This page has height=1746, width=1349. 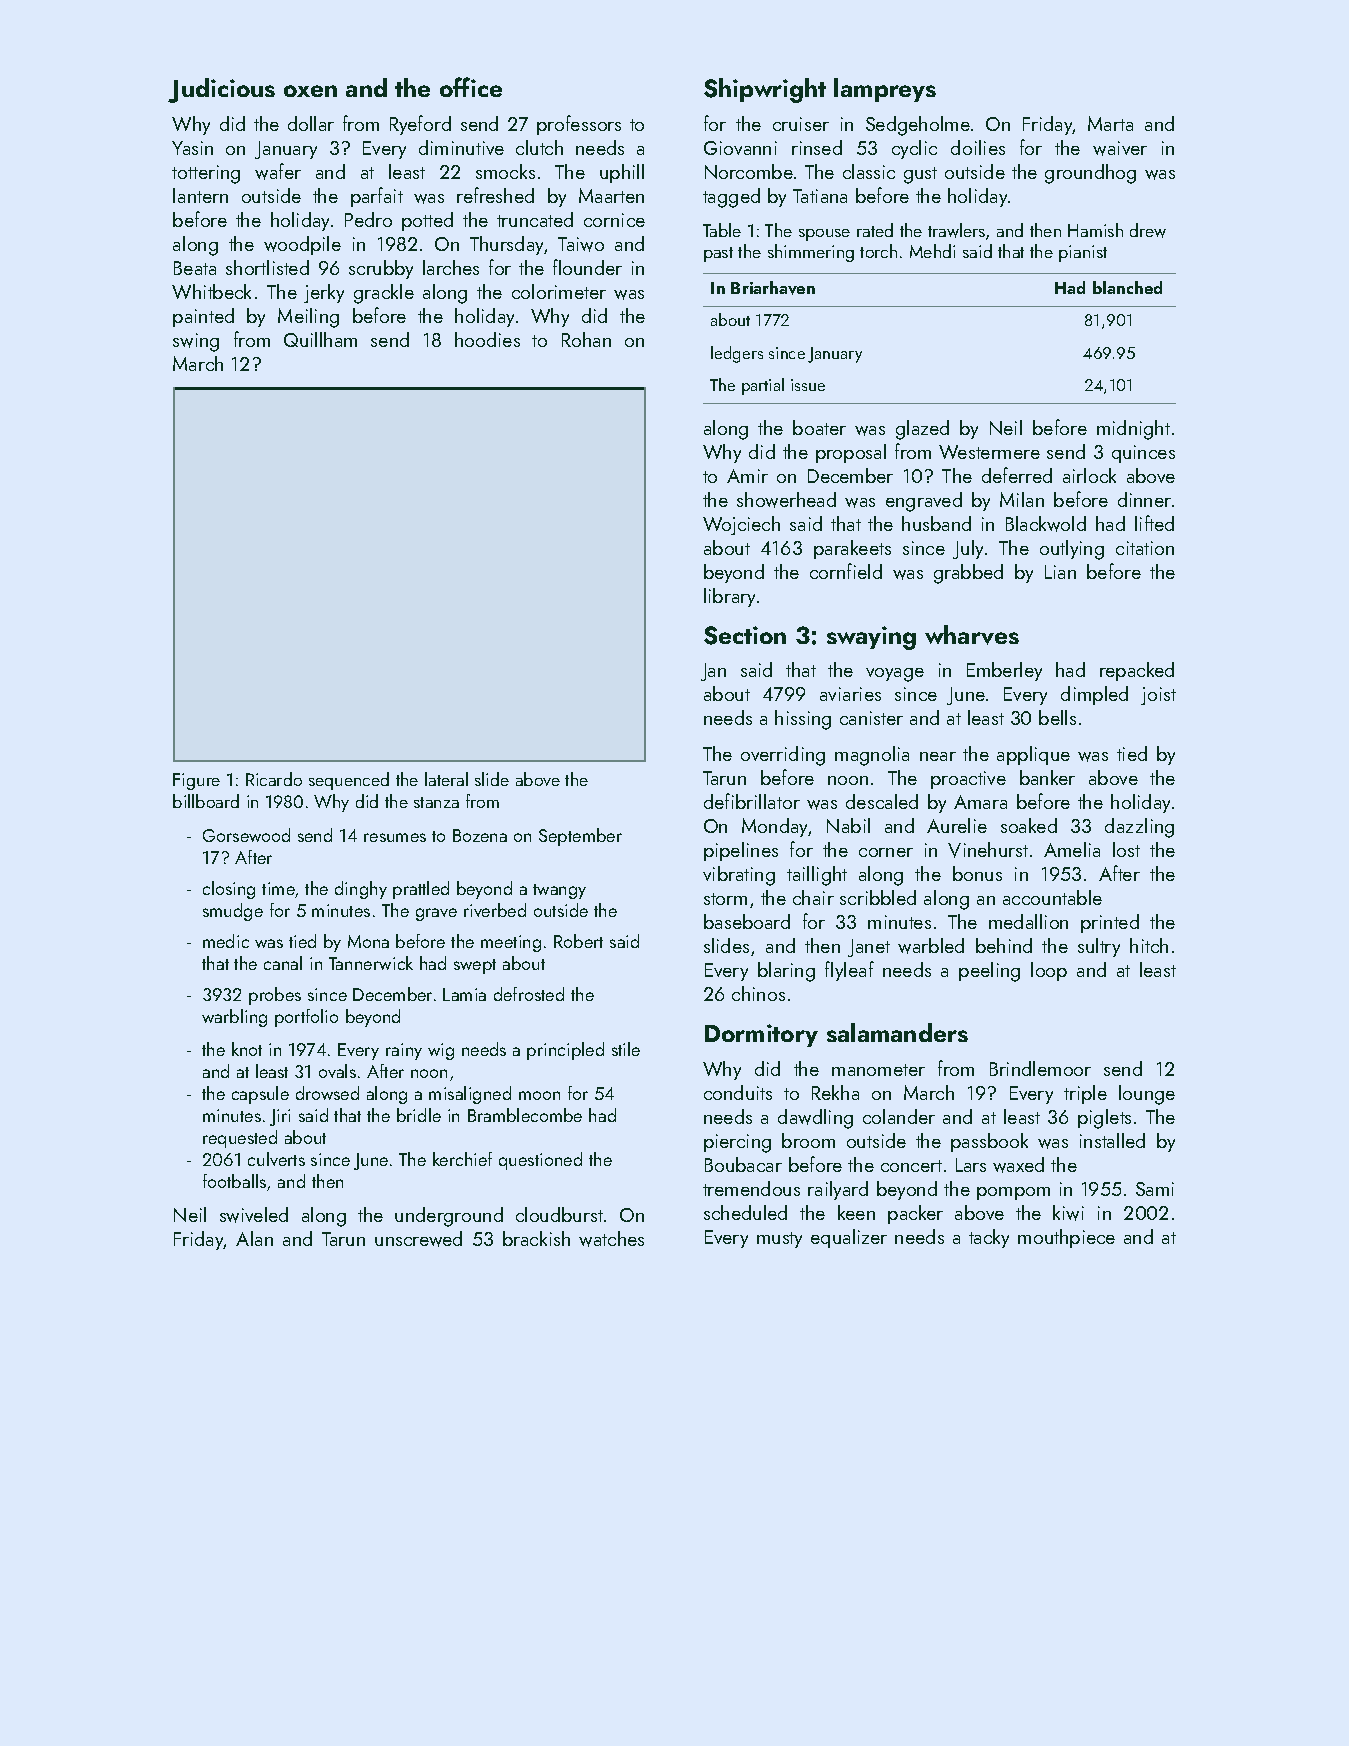 I want to click on smudge, so click(x=233, y=912).
